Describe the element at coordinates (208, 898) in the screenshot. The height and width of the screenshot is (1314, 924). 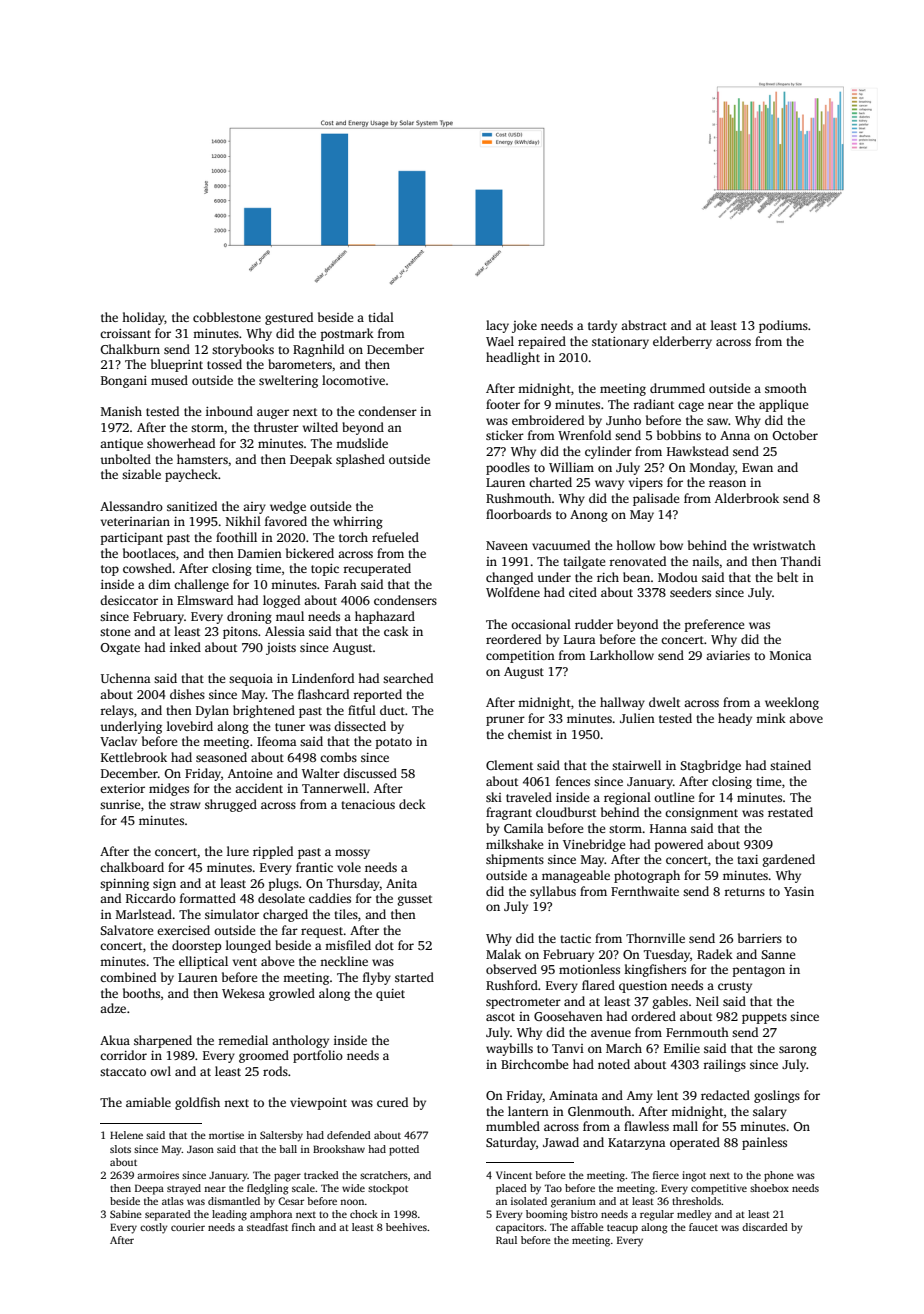
I see `formatted` at that location.
